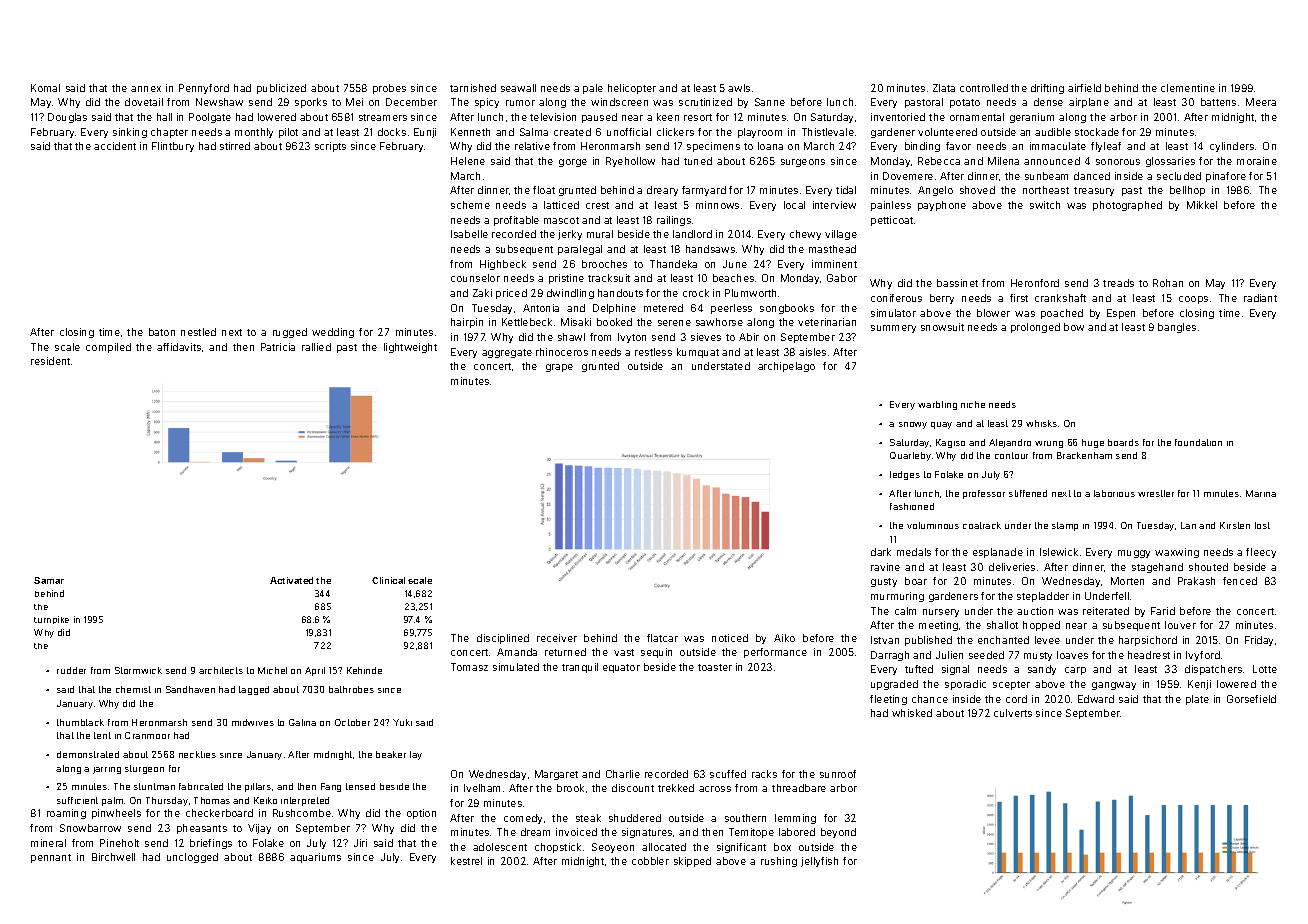 This document has width=1308, height=924. What do you see at coordinates (162, 332) in the document?
I see `baton` at bounding box center [162, 332].
